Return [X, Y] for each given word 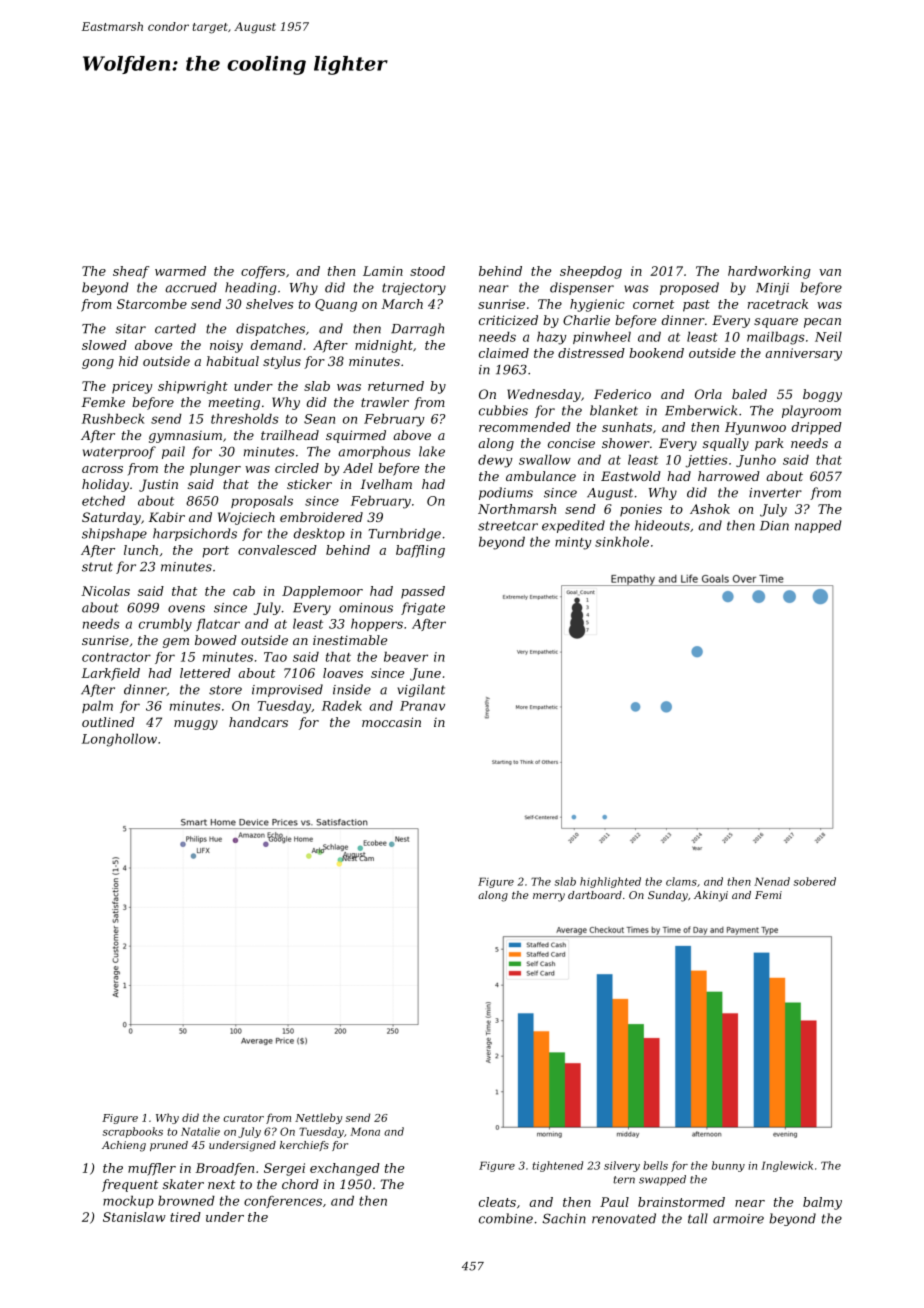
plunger [215, 469]
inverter [775, 493]
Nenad [772, 881]
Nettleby [318, 1118]
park [769, 444]
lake [432, 451]
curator [243, 1118]
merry [549, 897]
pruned [169, 1146]
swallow [545, 460]
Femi [768, 895]
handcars [258, 722]
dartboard [595, 895]
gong [98, 364]
